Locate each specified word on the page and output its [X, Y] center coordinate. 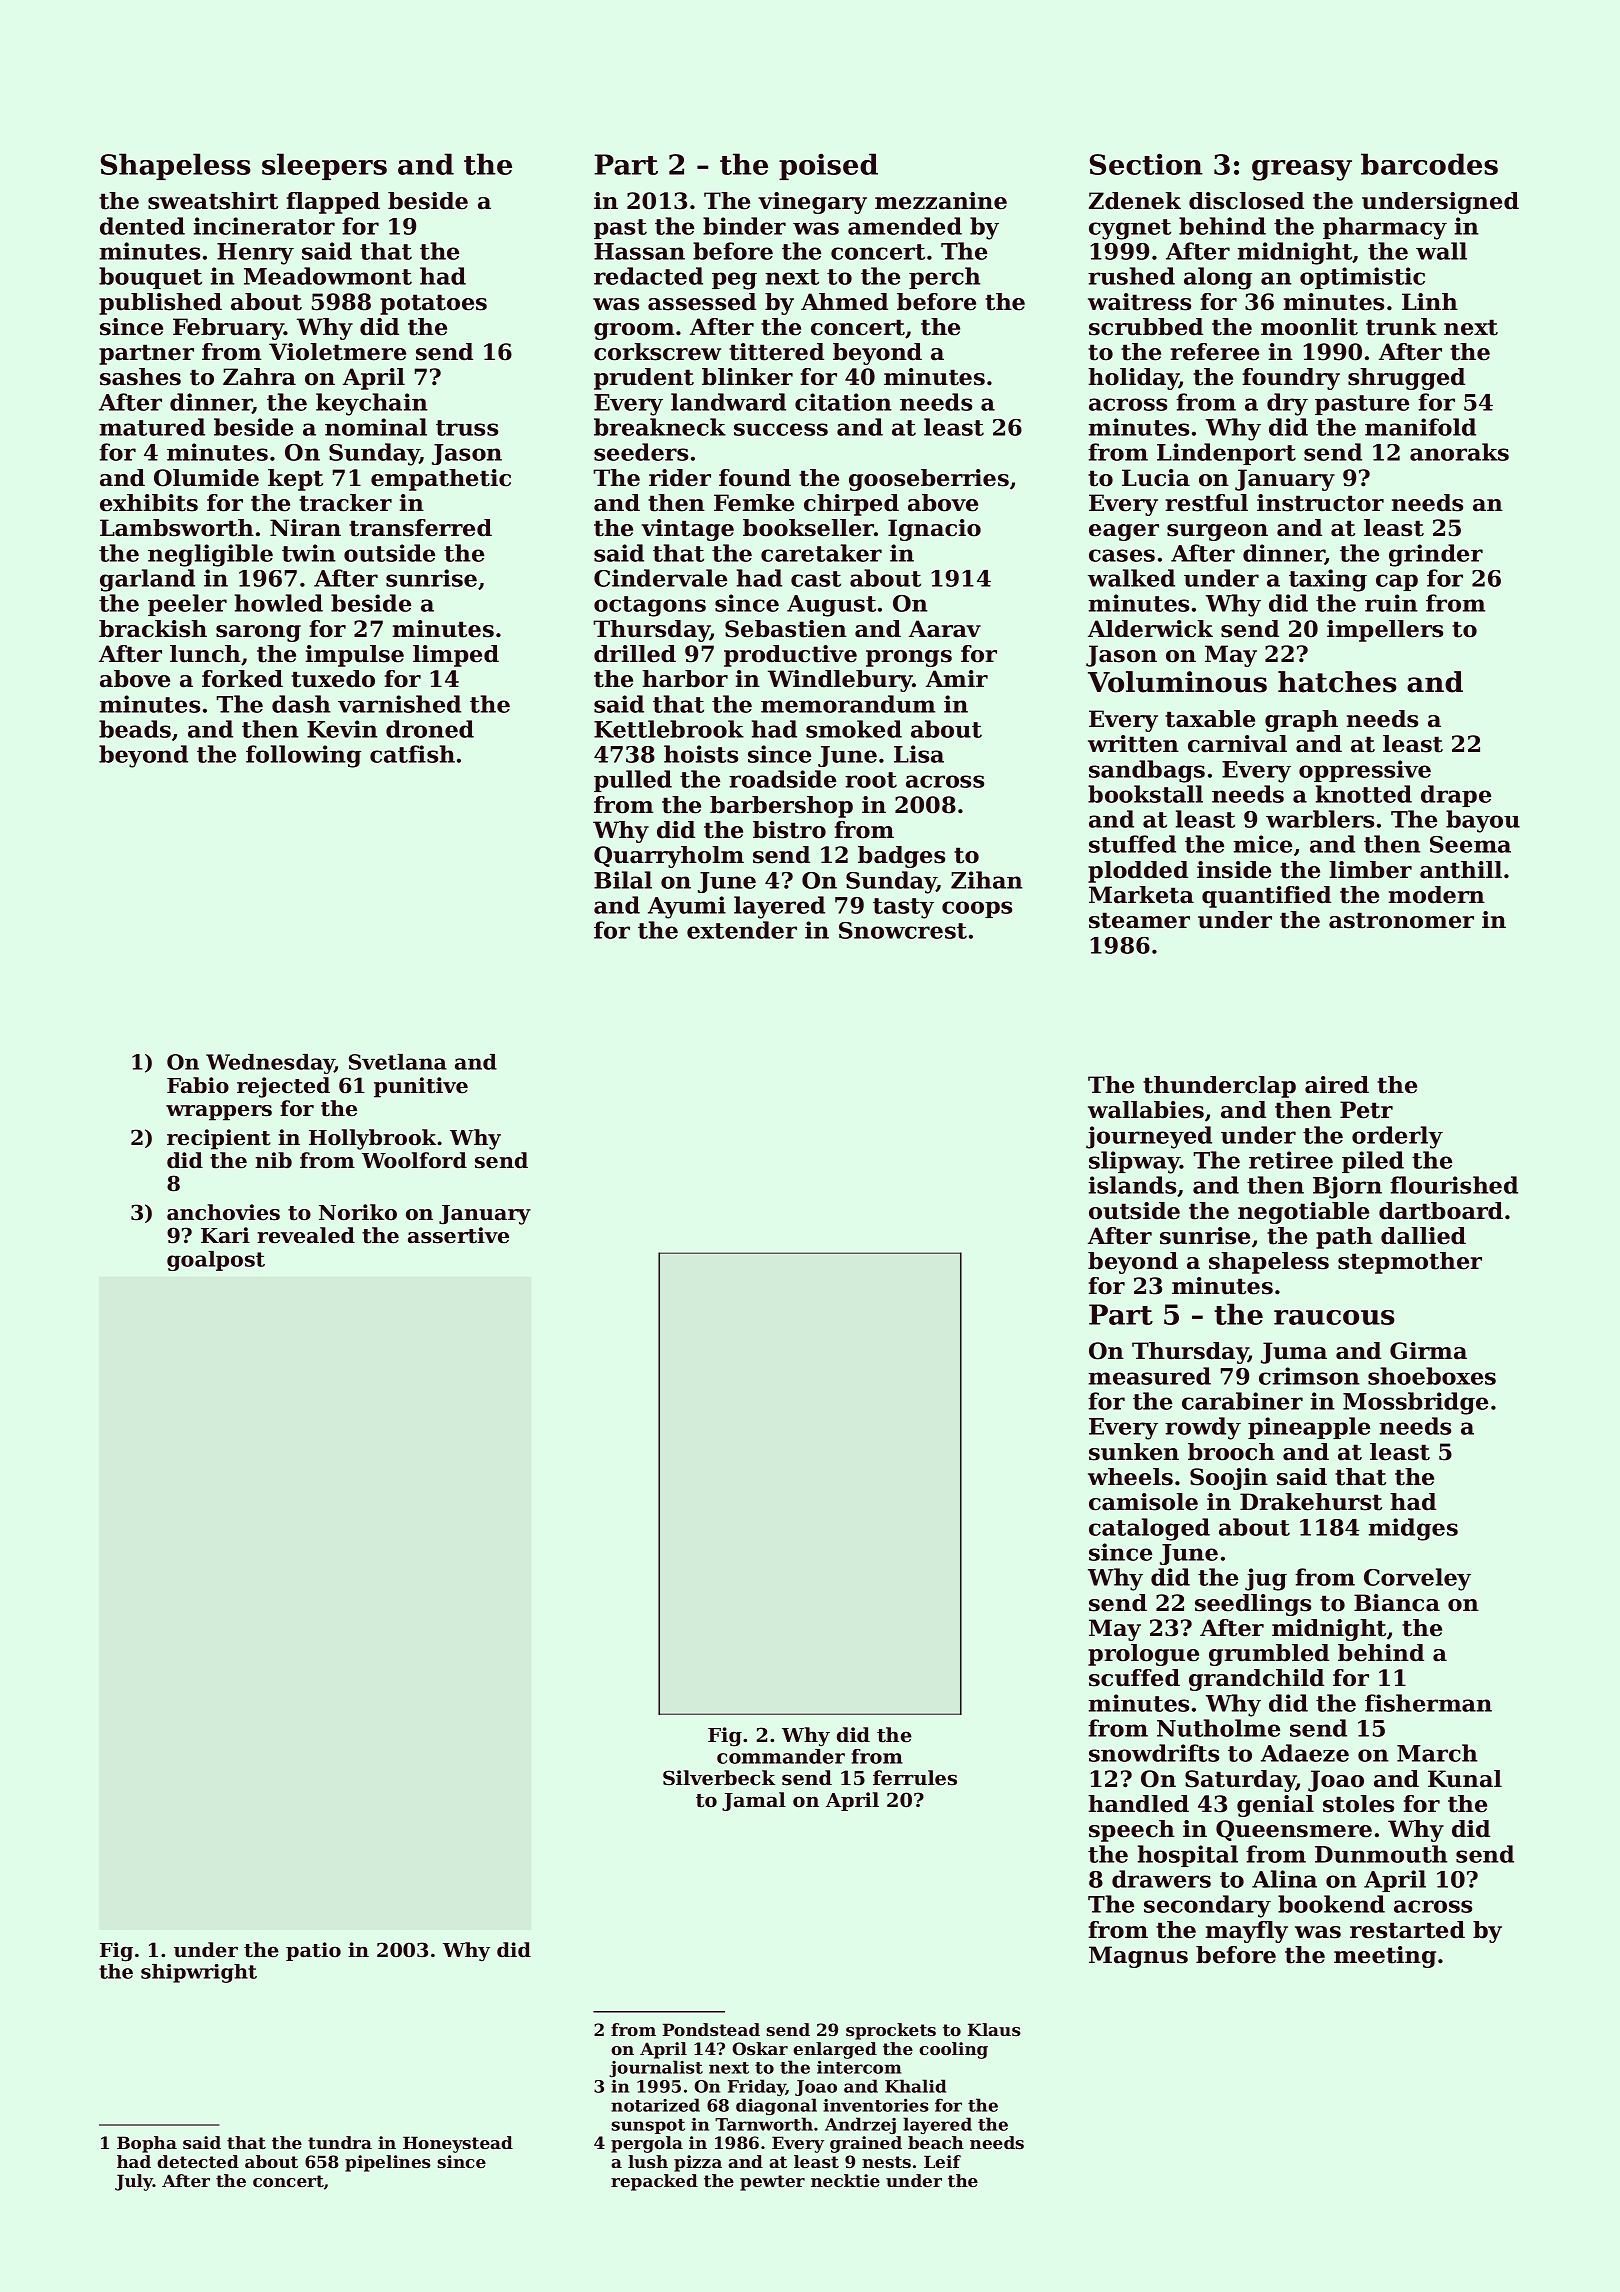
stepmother [1410, 1263]
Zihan [987, 880]
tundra [340, 2142]
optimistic [1362, 278]
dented [142, 226]
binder [744, 226]
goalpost [216, 1261]
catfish [412, 754]
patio [313, 1951]
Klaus [994, 2029]
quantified [1266, 897]
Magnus [1138, 1957]
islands [1132, 1185]
